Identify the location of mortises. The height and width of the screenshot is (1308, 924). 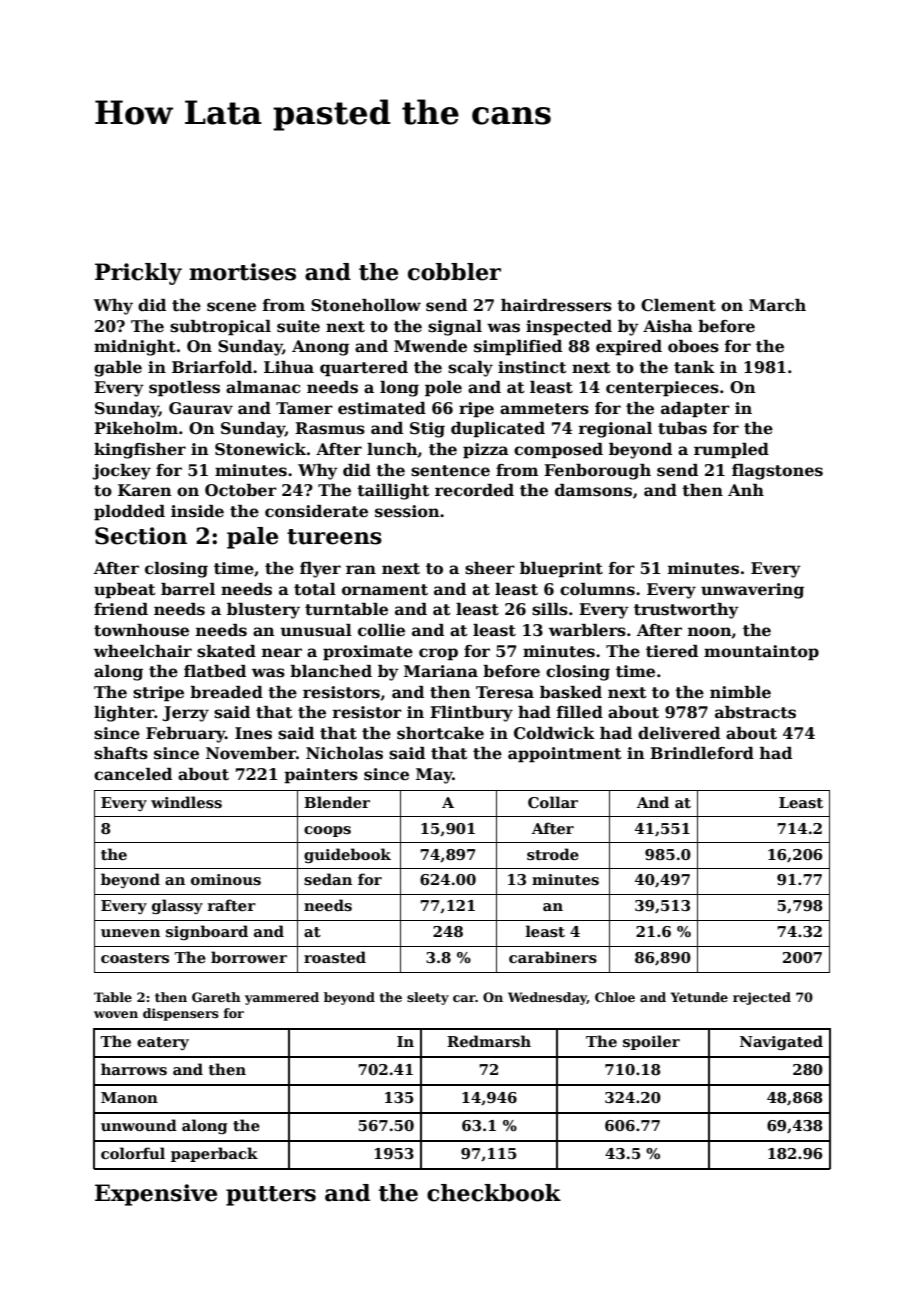
(242, 272).
